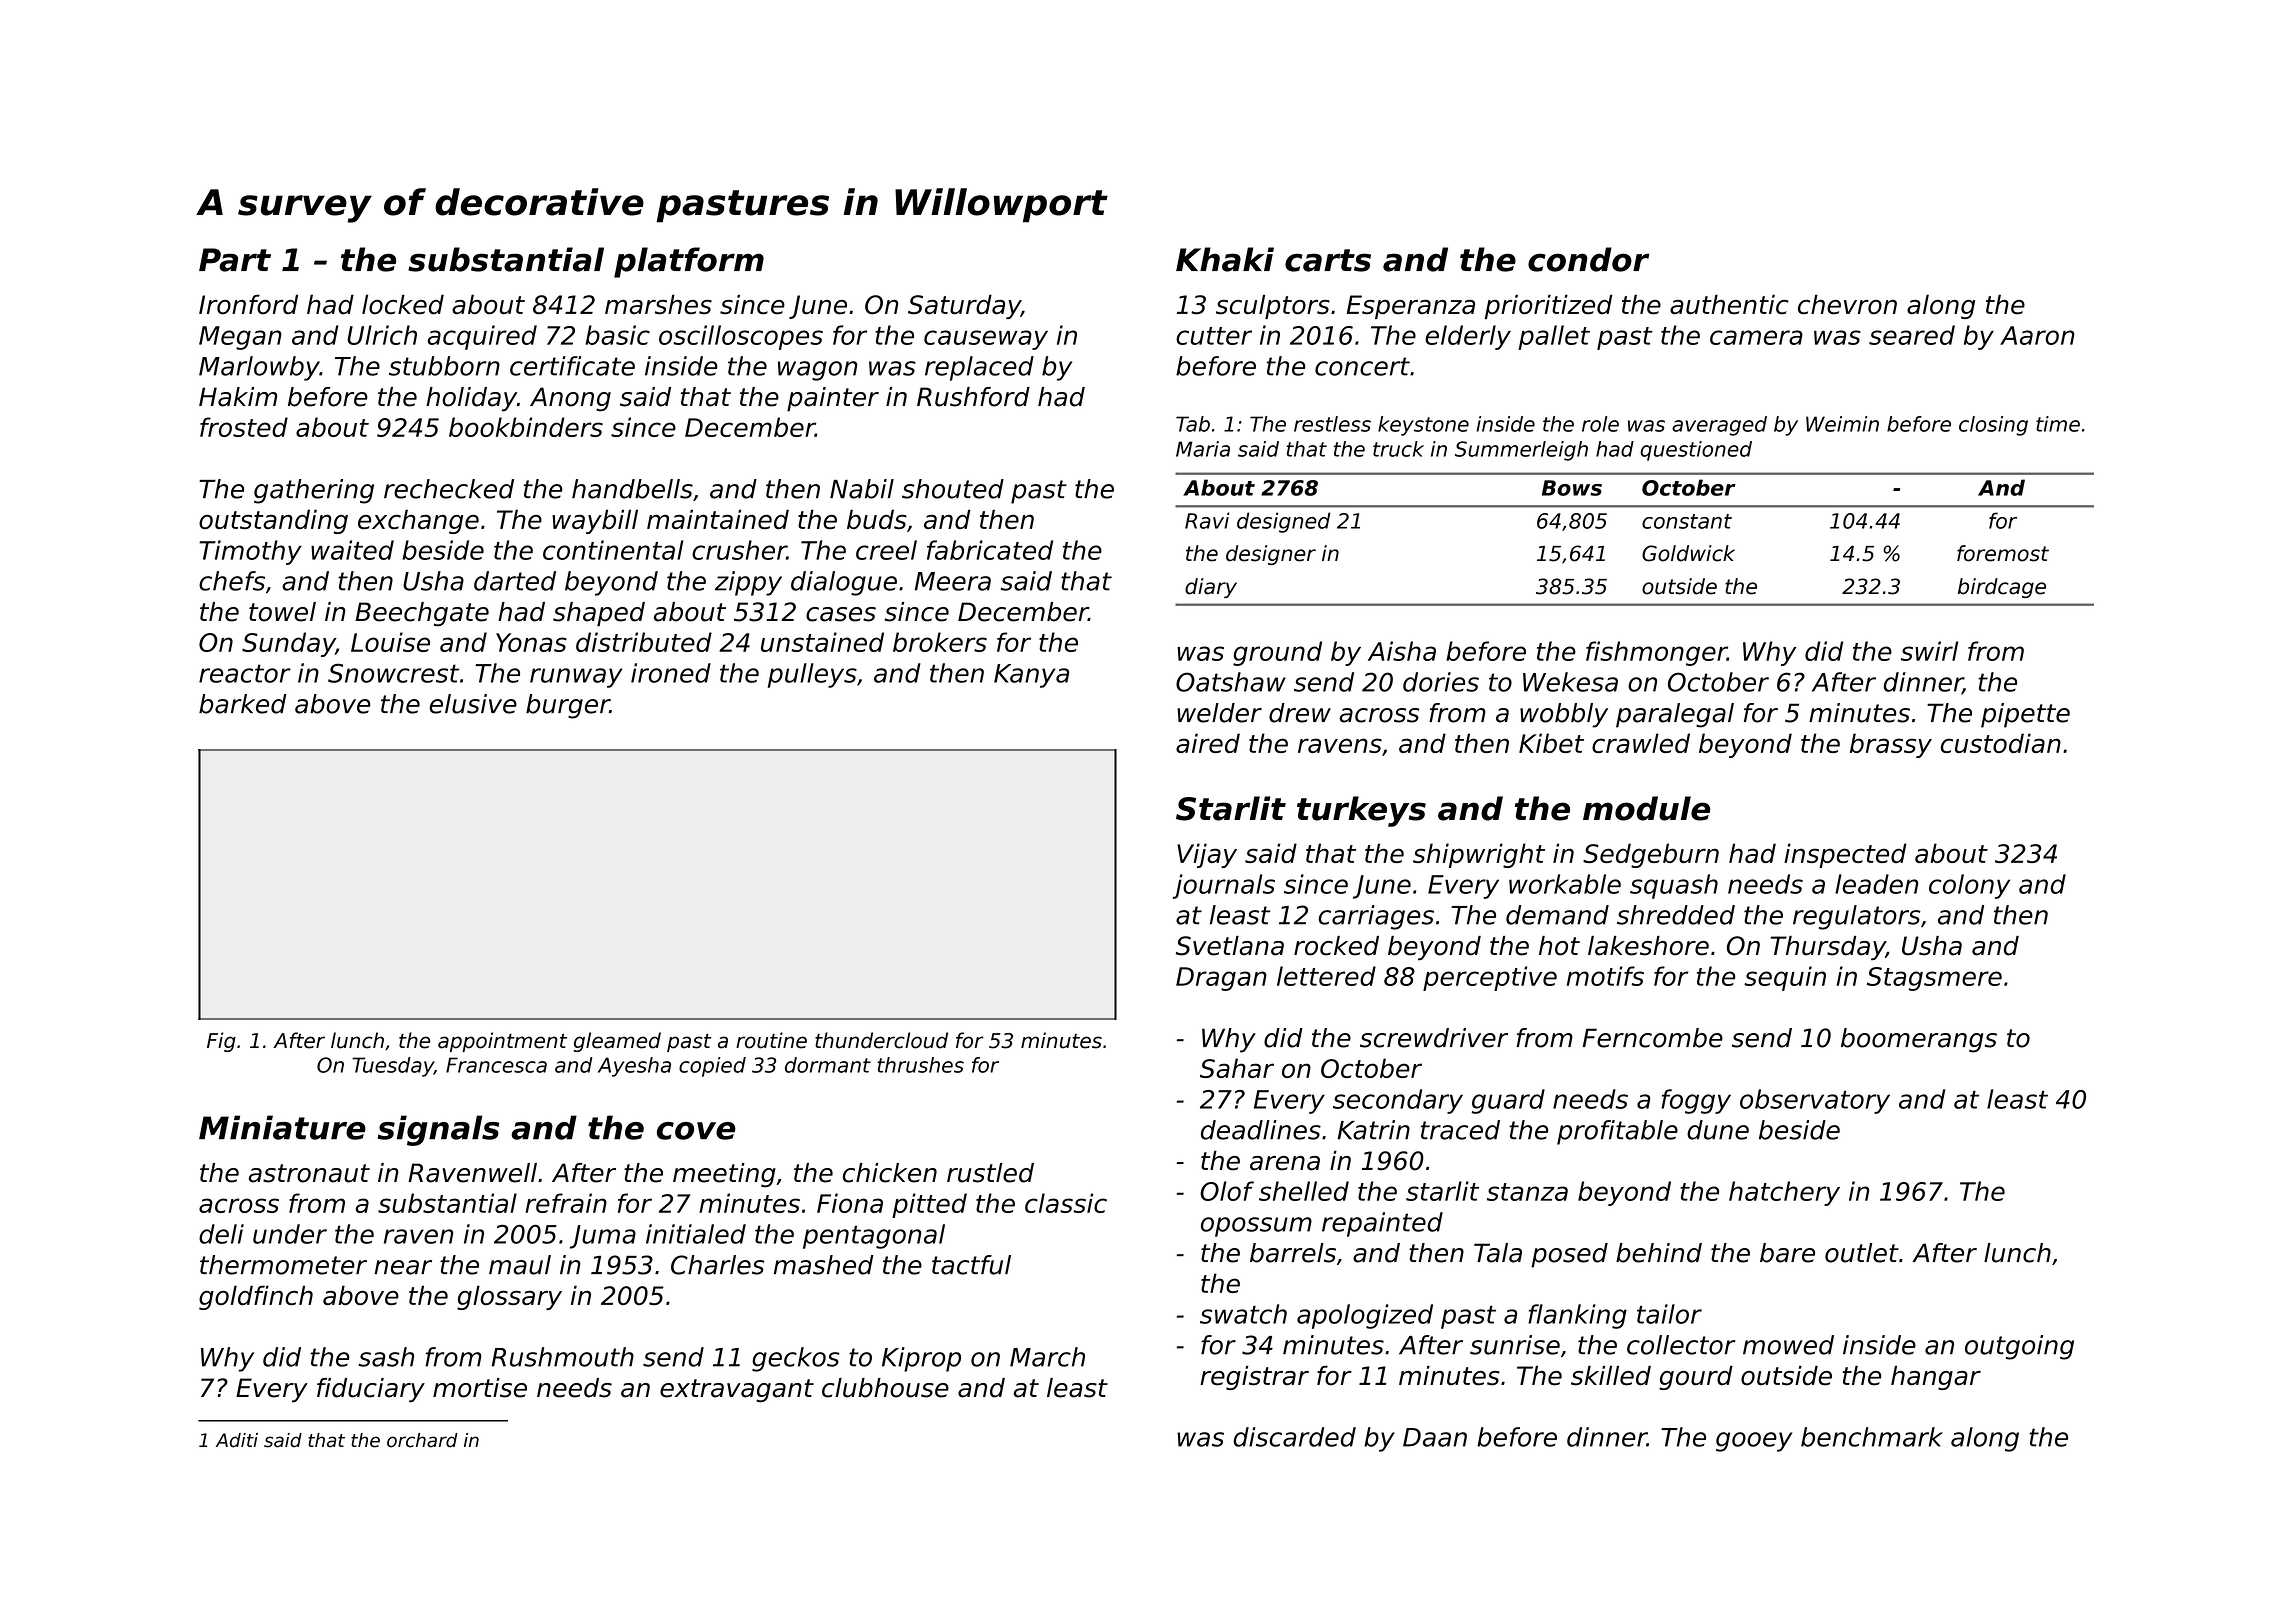 This document has height=1620, width=2292. What do you see at coordinates (403, 1267) in the document?
I see `near` at bounding box center [403, 1267].
